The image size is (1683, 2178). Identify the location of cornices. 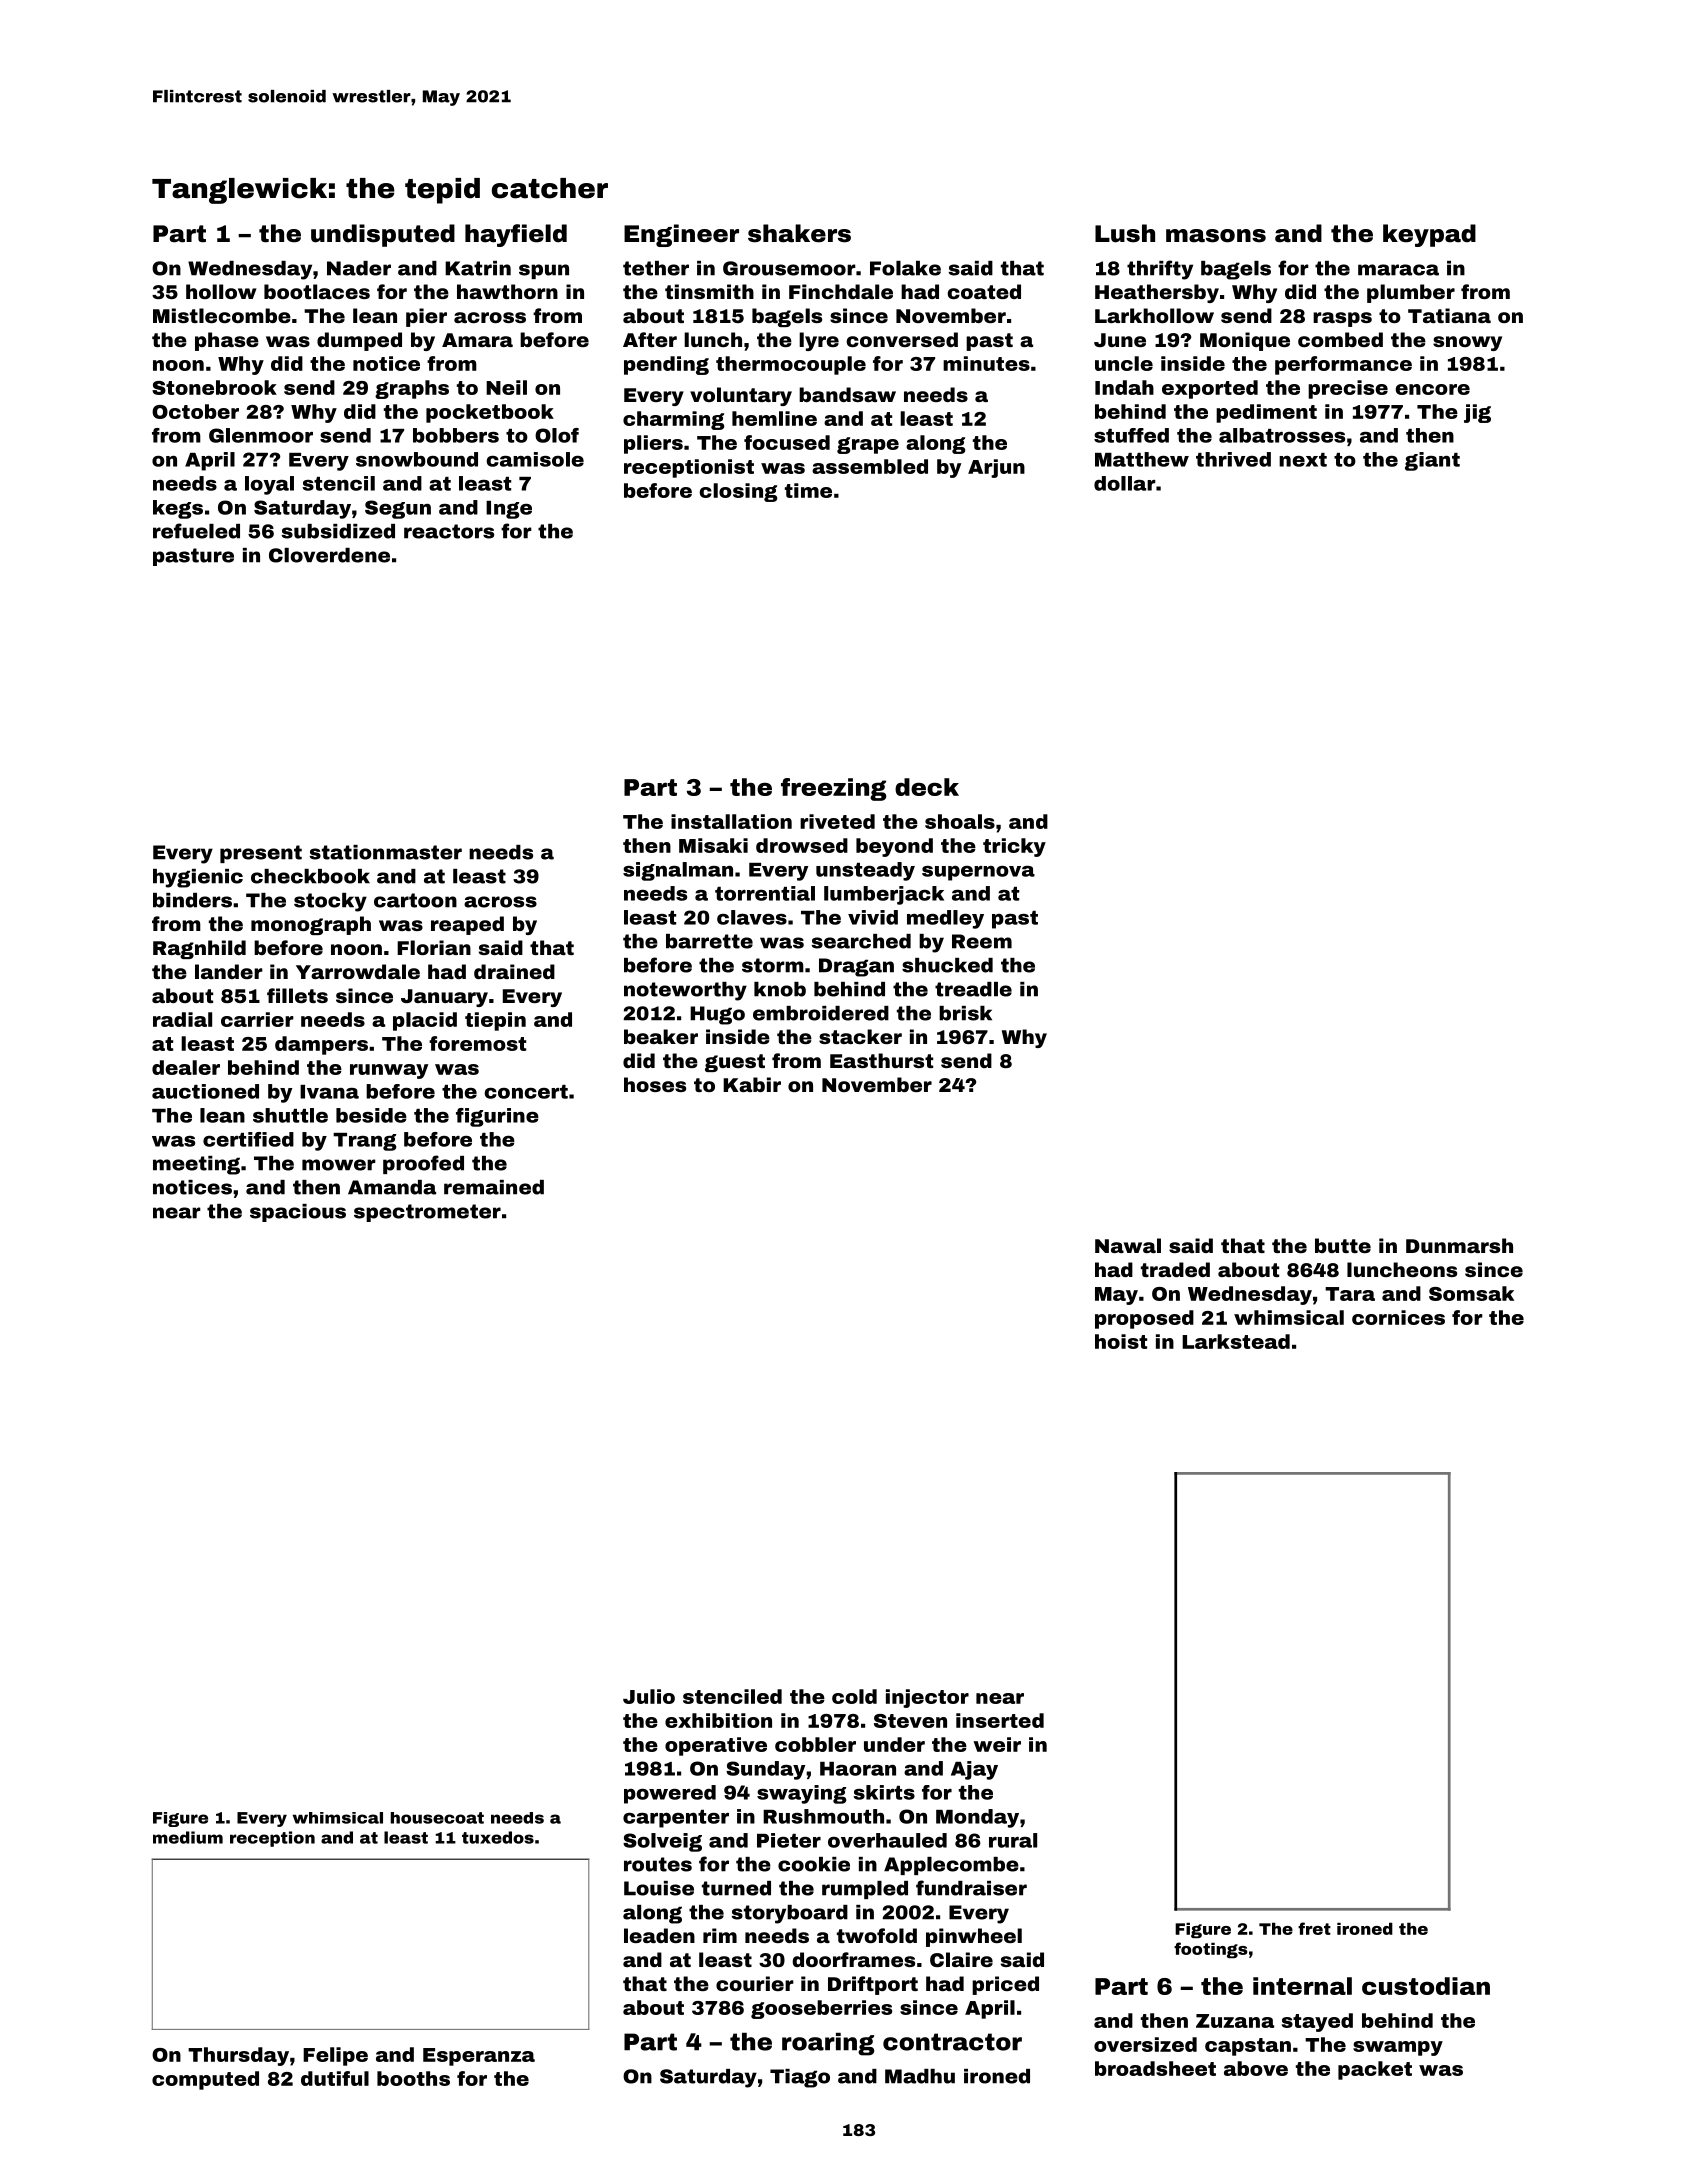
(1398, 1317).
